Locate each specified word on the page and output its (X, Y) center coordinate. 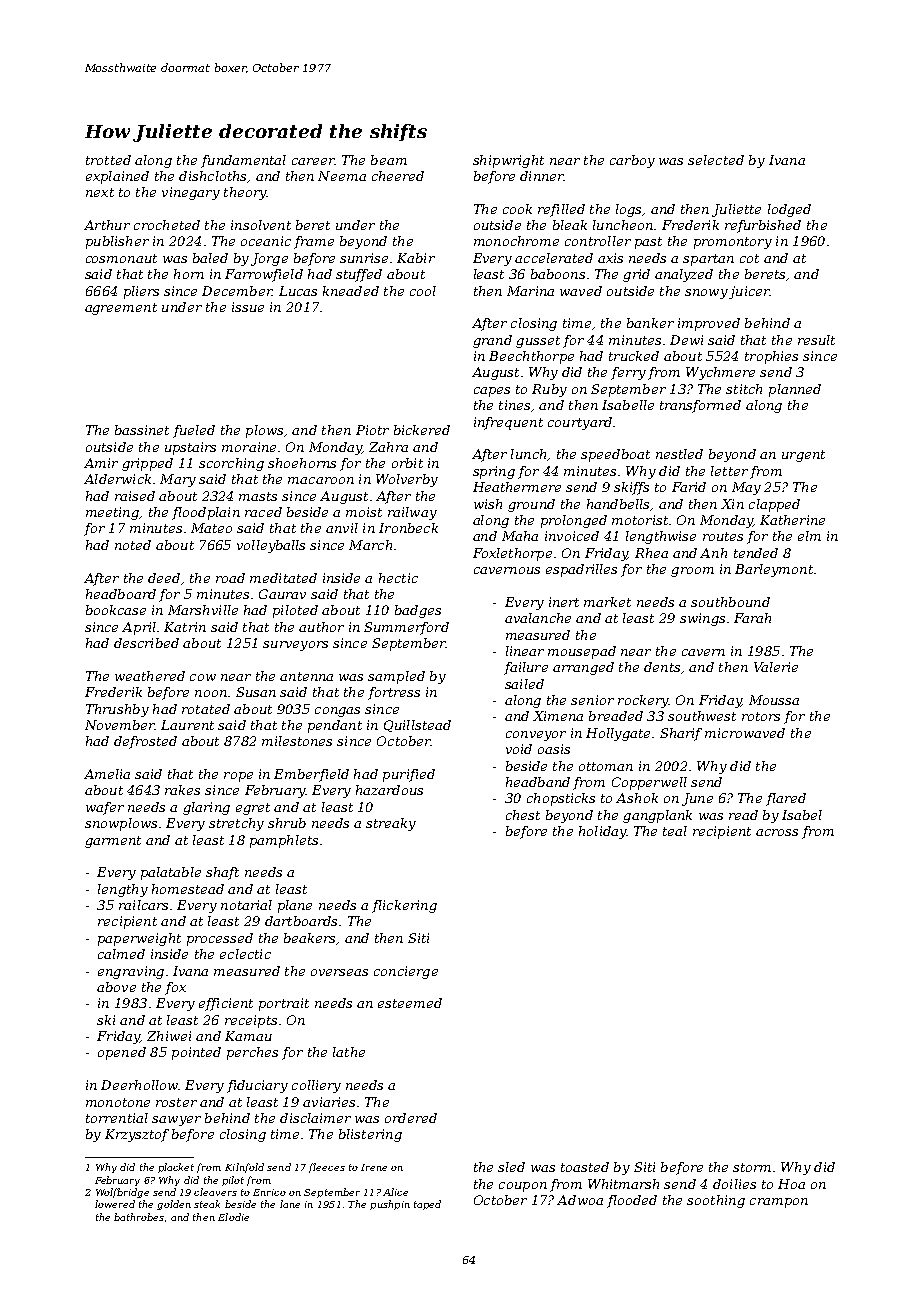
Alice (395, 1192)
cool (423, 291)
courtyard (580, 423)
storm (752, 1167)
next (100, 192)
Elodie (233, 1217)
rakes (182, 790)
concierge (406, 972)
